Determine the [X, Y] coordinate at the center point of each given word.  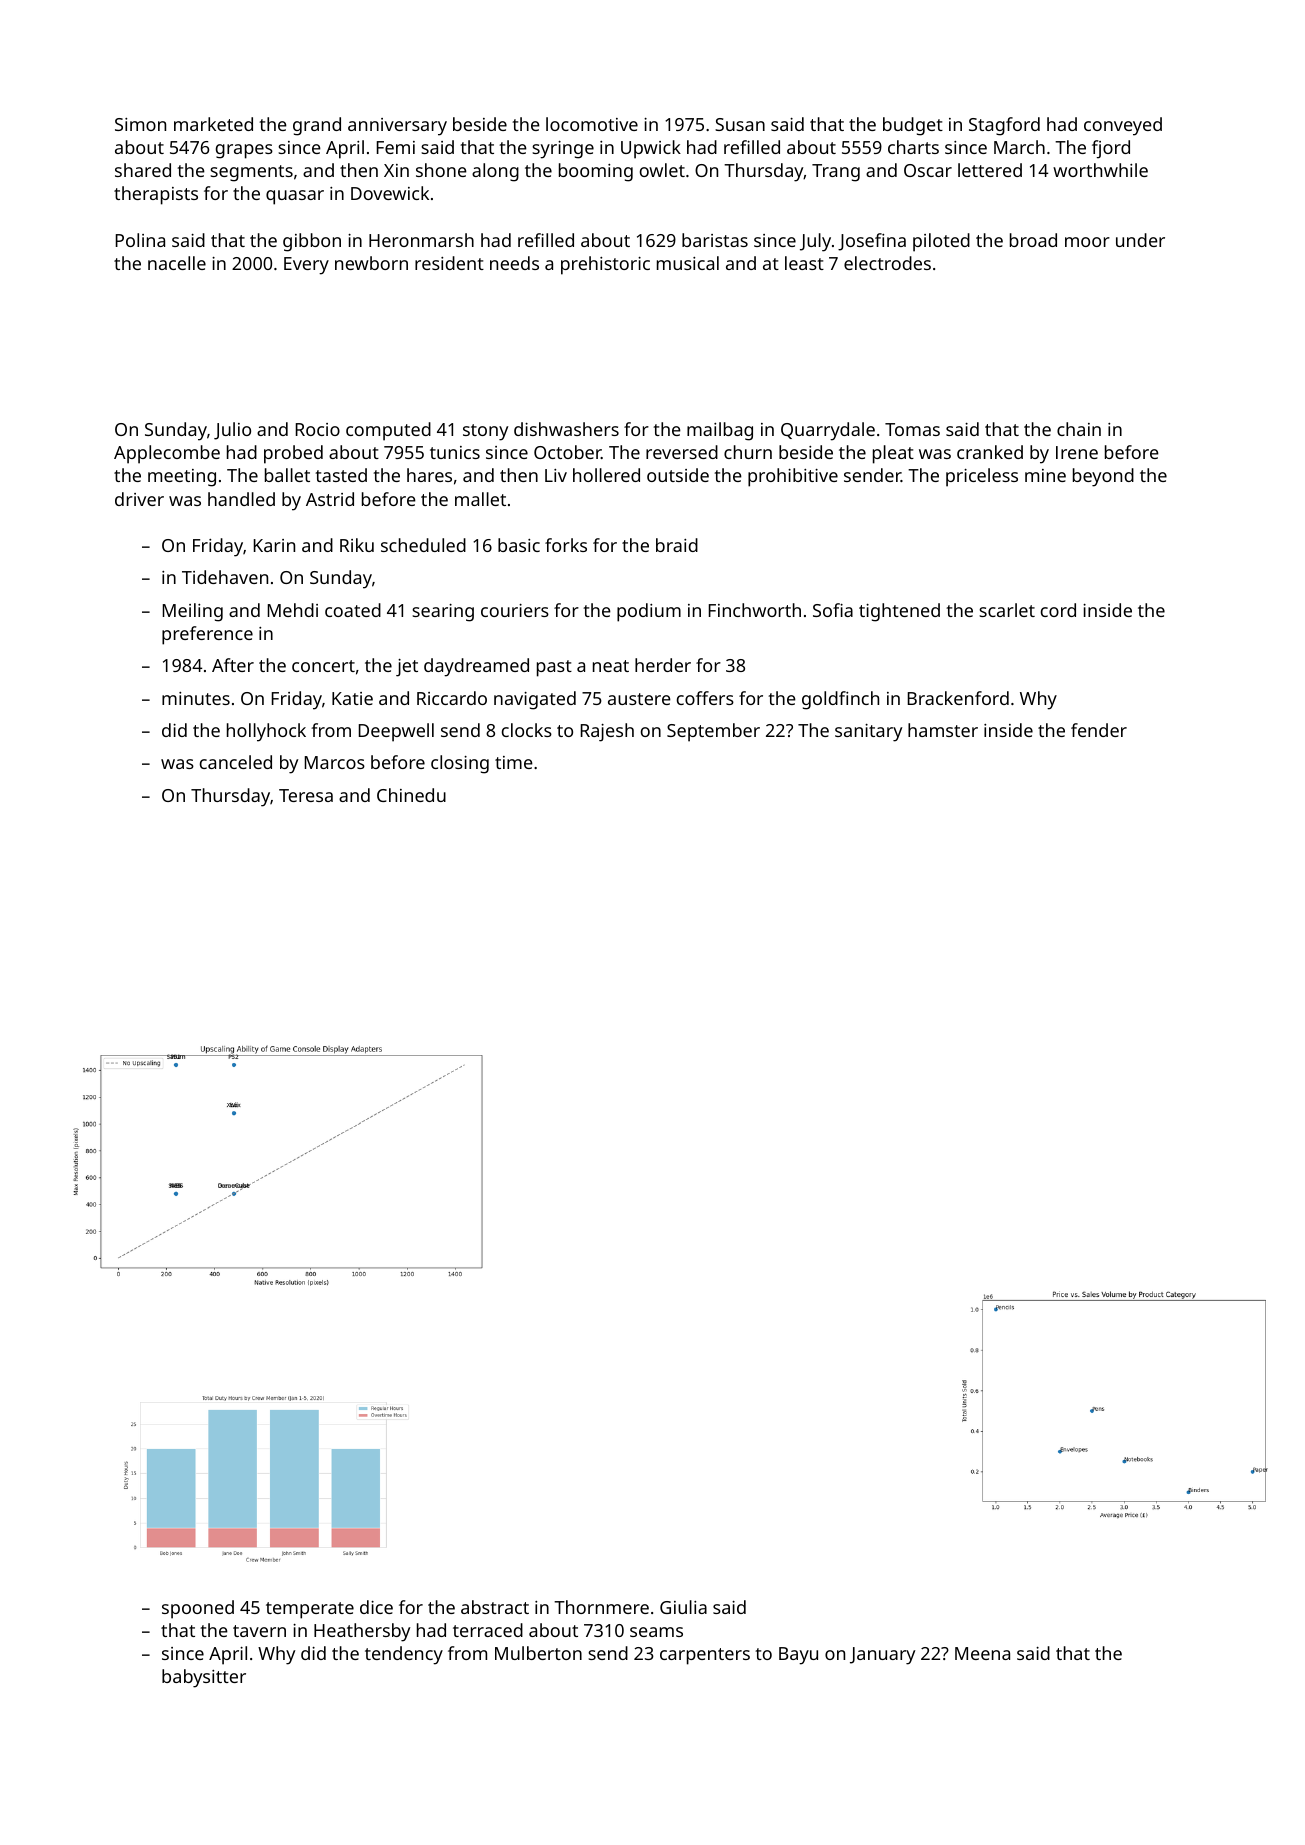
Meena [982, 1653]
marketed [213, 124]
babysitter [204, 1678]
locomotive [592, 124]
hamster [943, 730]
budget [913, 126]
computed [388, 431]
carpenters [705, 1656]
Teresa [306, 795]
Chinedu [411, 795]
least [804, 263]
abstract [495, 1607]
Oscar [928, 170]
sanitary [868, 733]
